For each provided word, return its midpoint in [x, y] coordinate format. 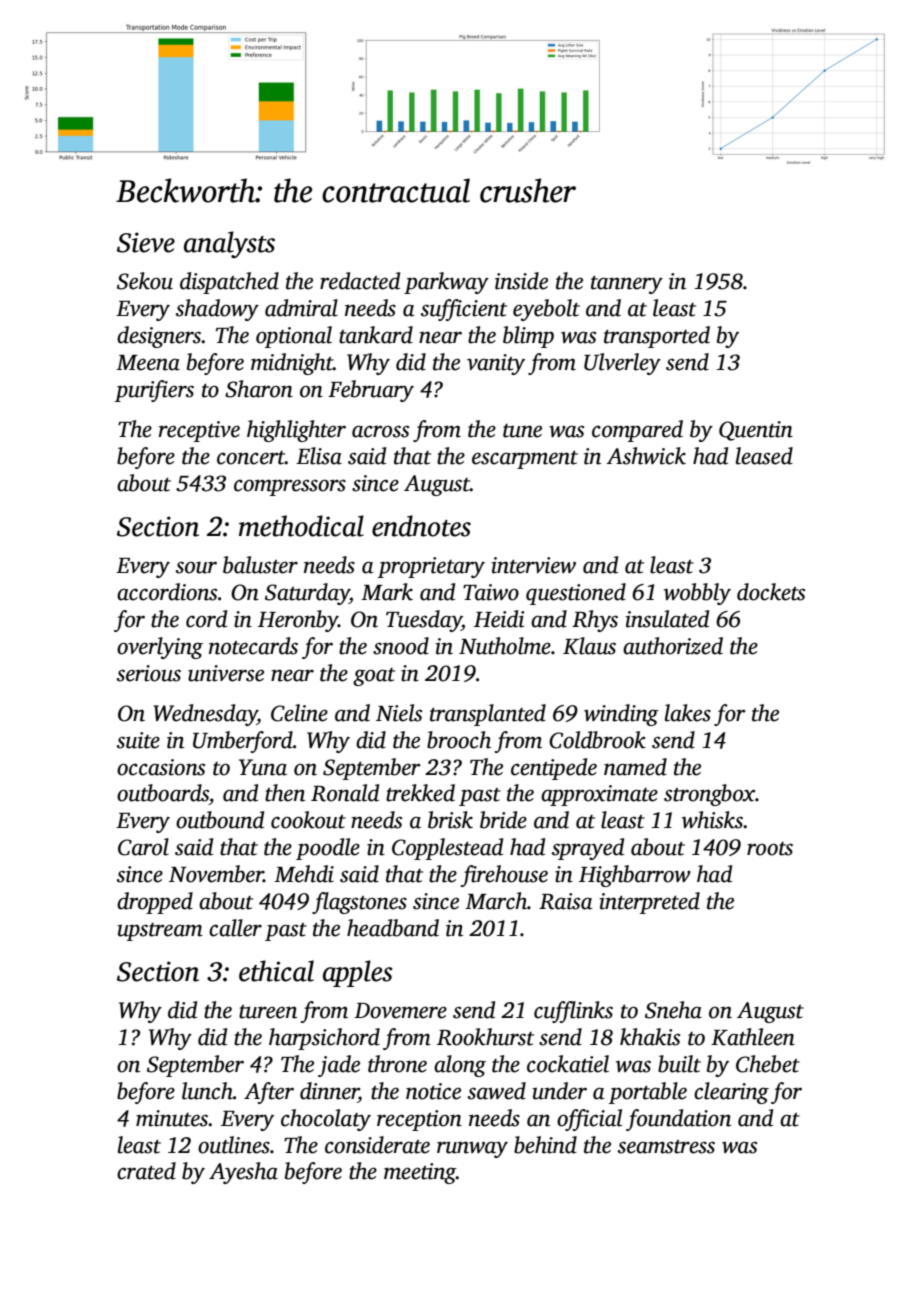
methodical [301, 526]
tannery [627, 285]
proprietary [431, 567]
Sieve [146, 242]
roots [770, 849]
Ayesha [243, 1173]
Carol [143, 847]
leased [764, 456]
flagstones [359, 903]
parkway [446, 283]
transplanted [488, 715]
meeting [420, 1173]
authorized [673, 646]
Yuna [263, 767]
